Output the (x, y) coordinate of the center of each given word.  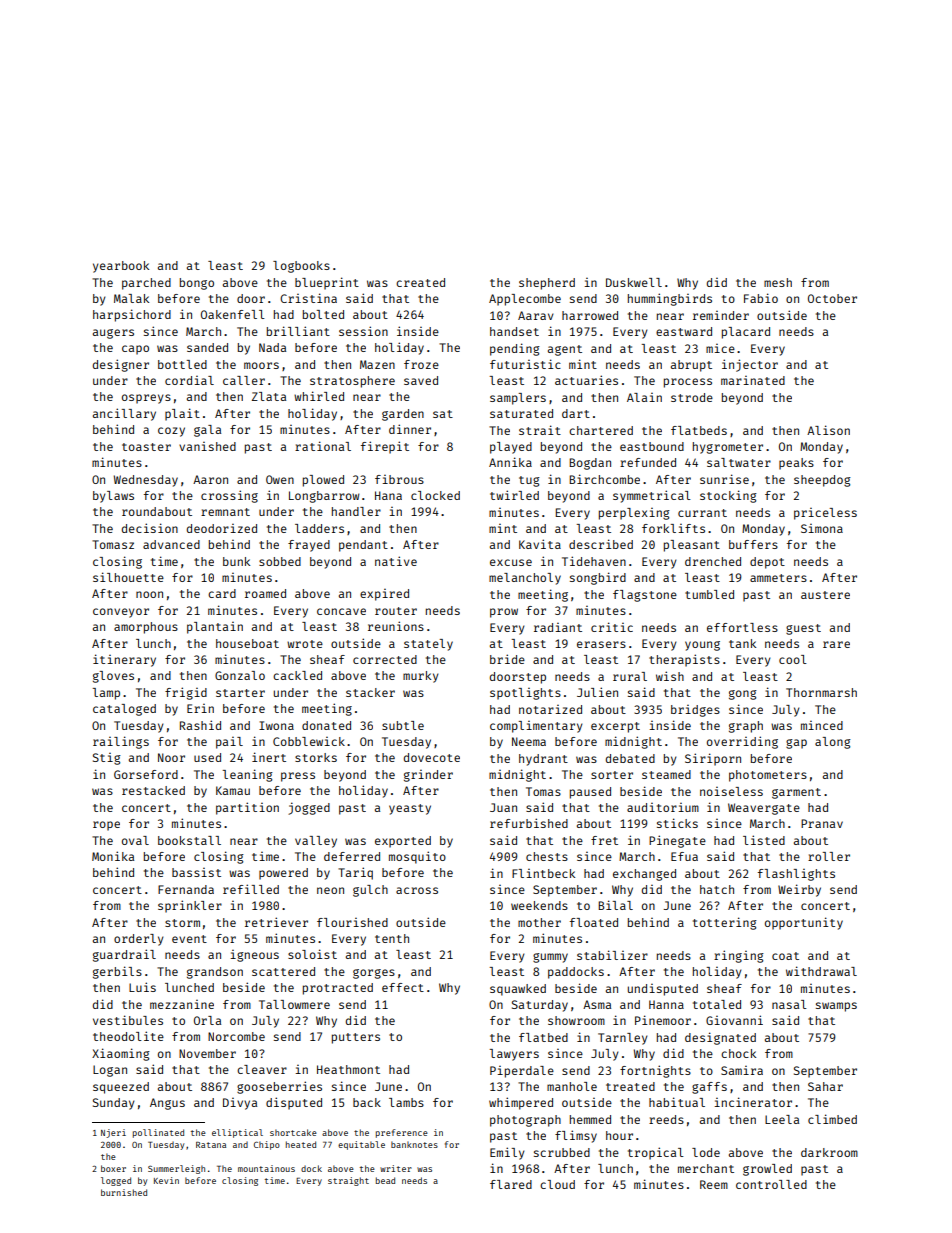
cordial (189, 380)
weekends (539, 905)
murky (421, 677)
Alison (828, 430)
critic (612, 627)
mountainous (266, 1168)
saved (421, 380)
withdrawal (821, 971)
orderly (139, 940)
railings (121, 742)
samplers (518, 399)
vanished (207, 446)
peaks (796, 464)
